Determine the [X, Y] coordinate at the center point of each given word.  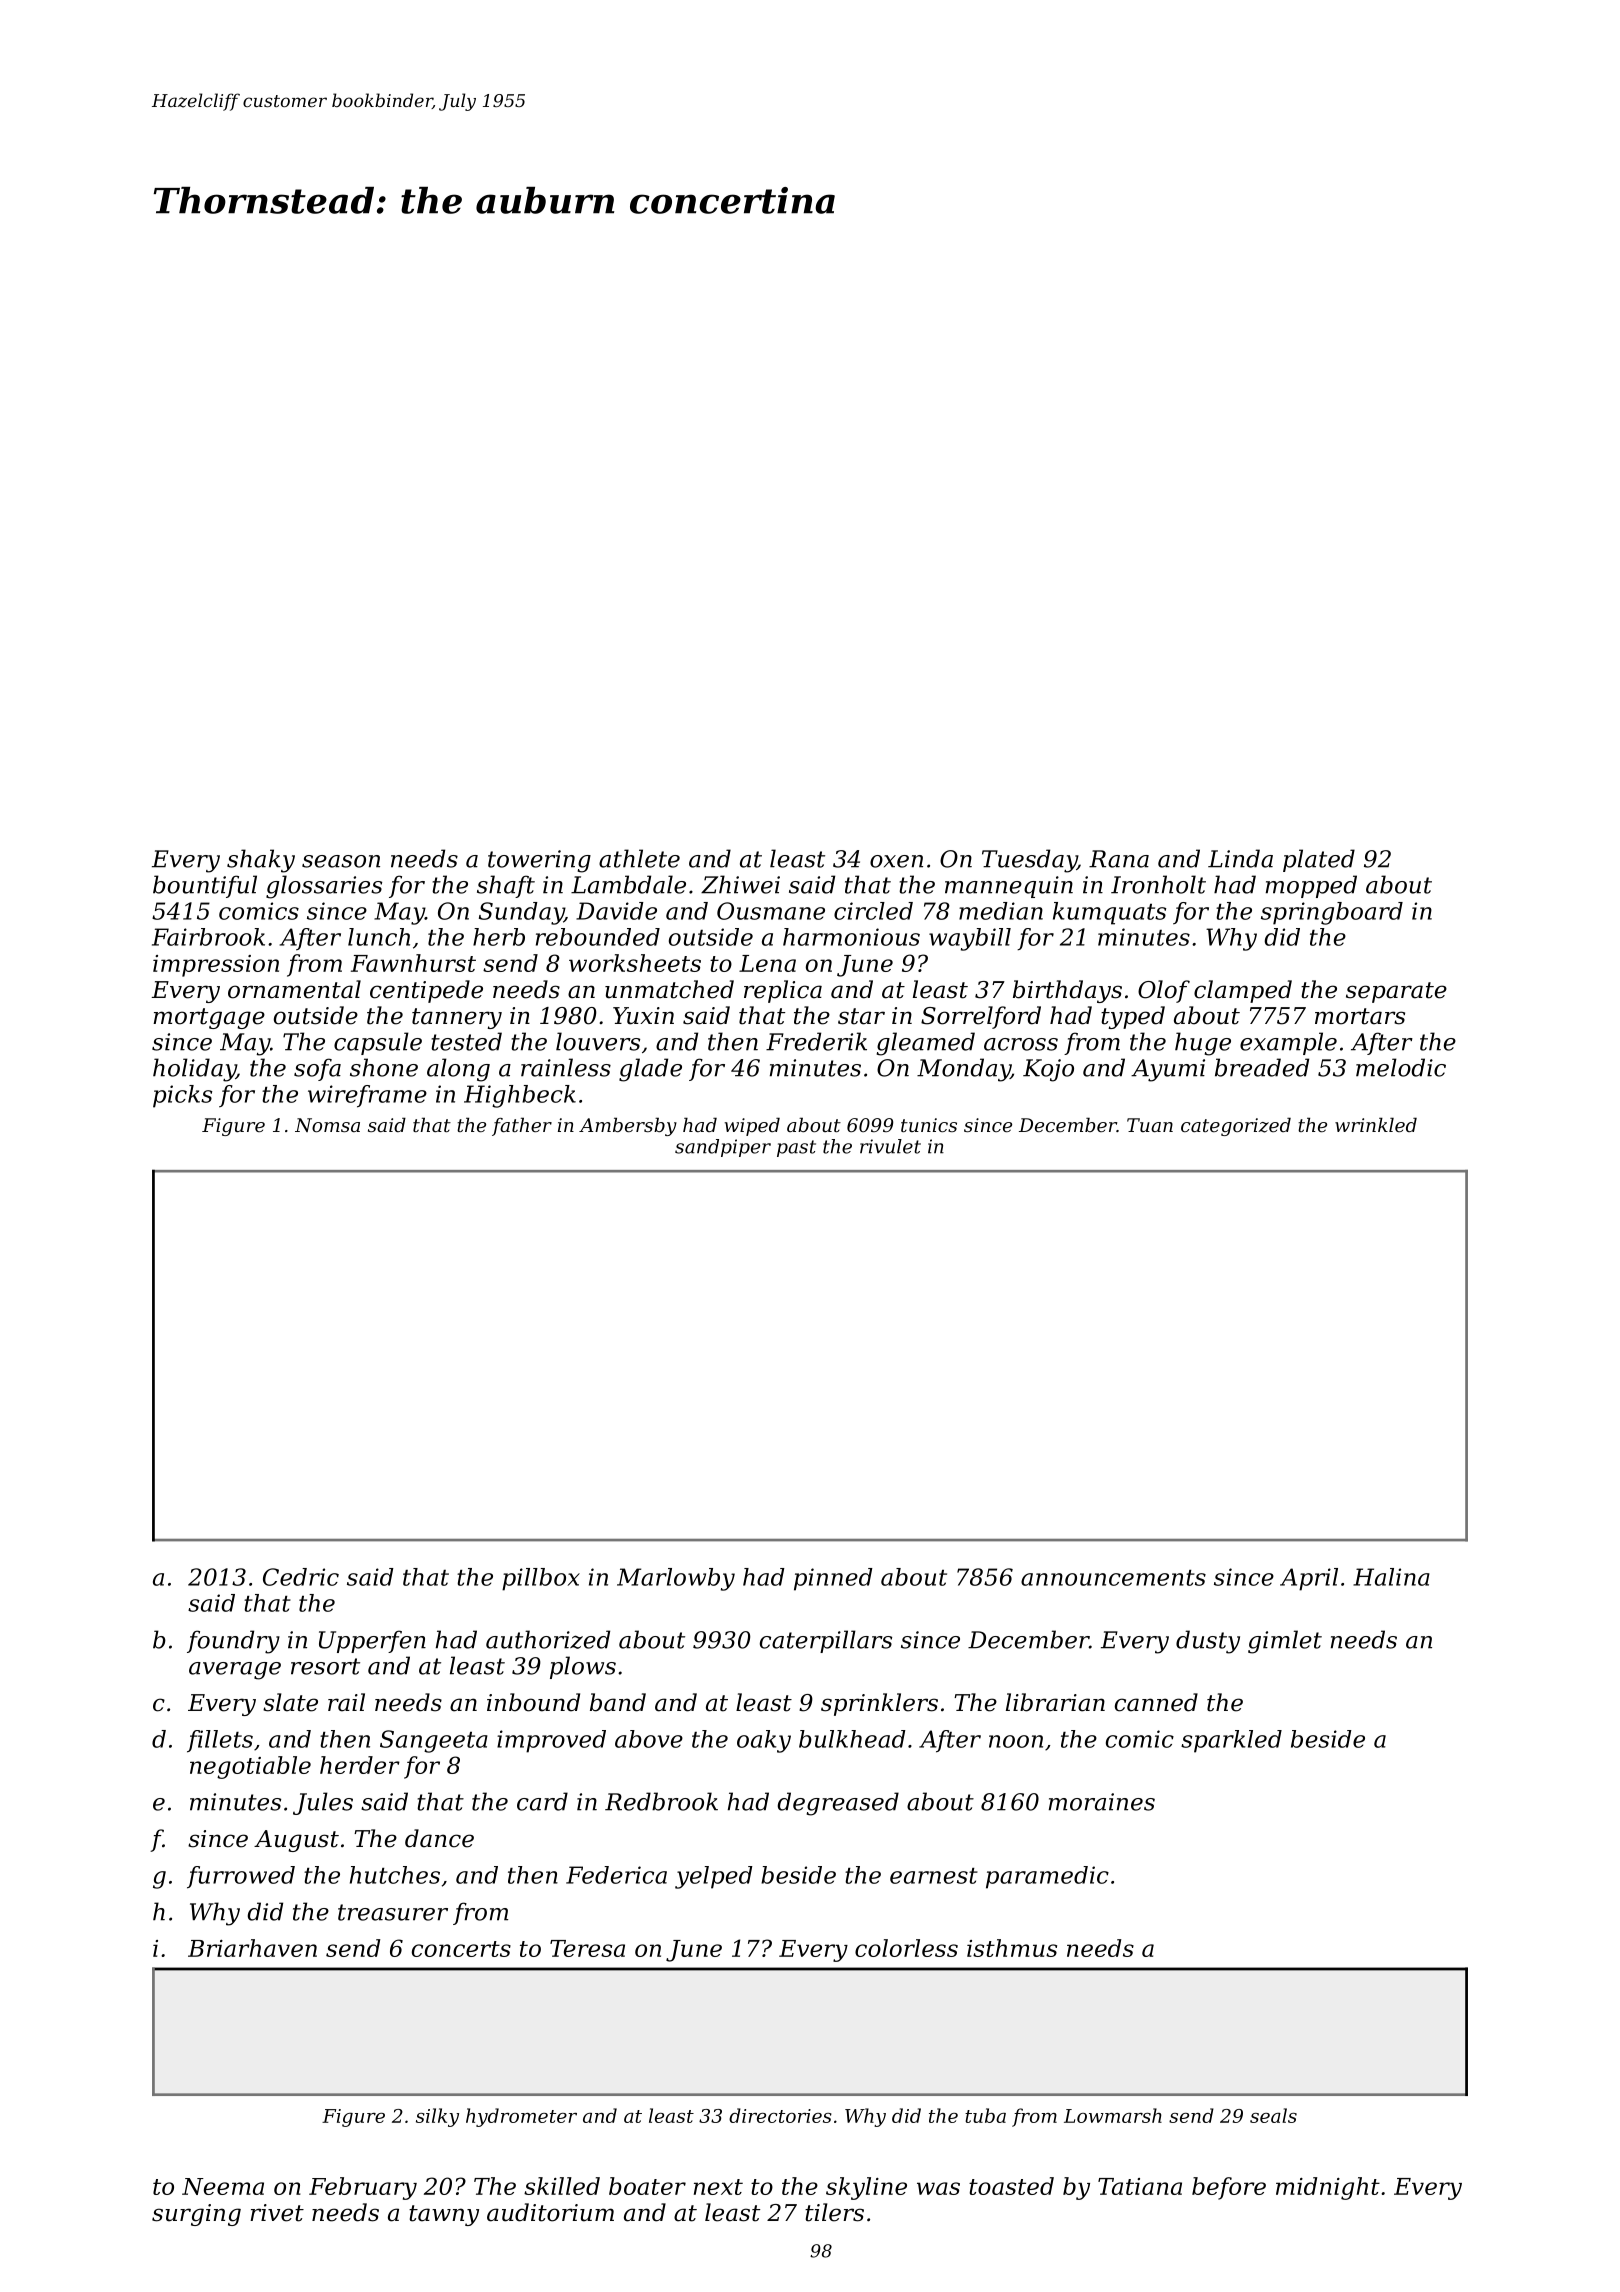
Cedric [301, 1577]
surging [196, 2215]
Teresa [587, 1948]
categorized [1236, 1126]
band [618, 1702]
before [1229, 2188]
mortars [1360, 1016]
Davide [616, 911]
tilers [834, 2212]
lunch [379, 937]
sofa [317, 1069]
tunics [929, 1125]
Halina [1391, 1577]
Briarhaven [252, 1948]
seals [1273, 2115]
